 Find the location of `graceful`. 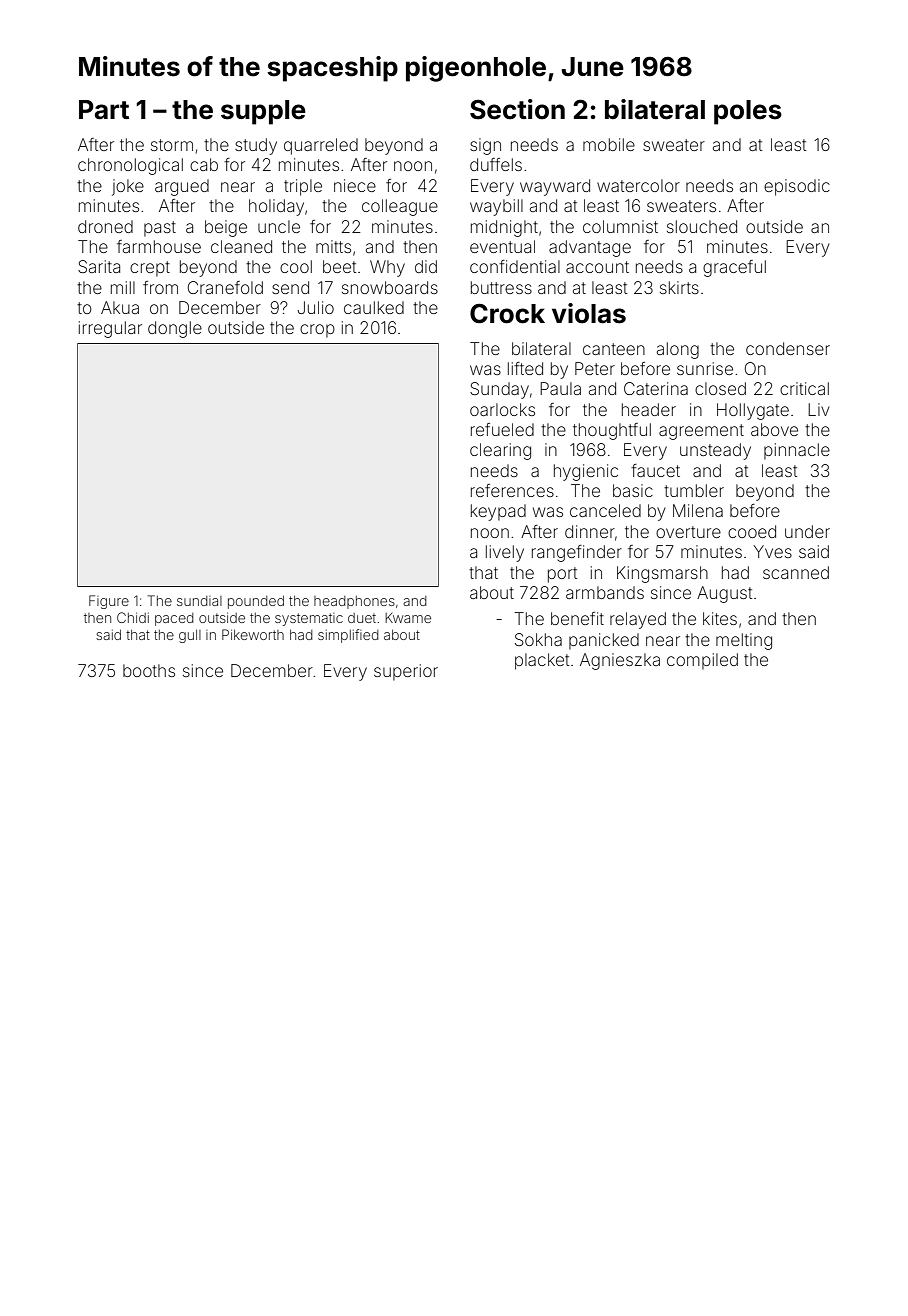

graceful is located at coordinates (734, 268).
